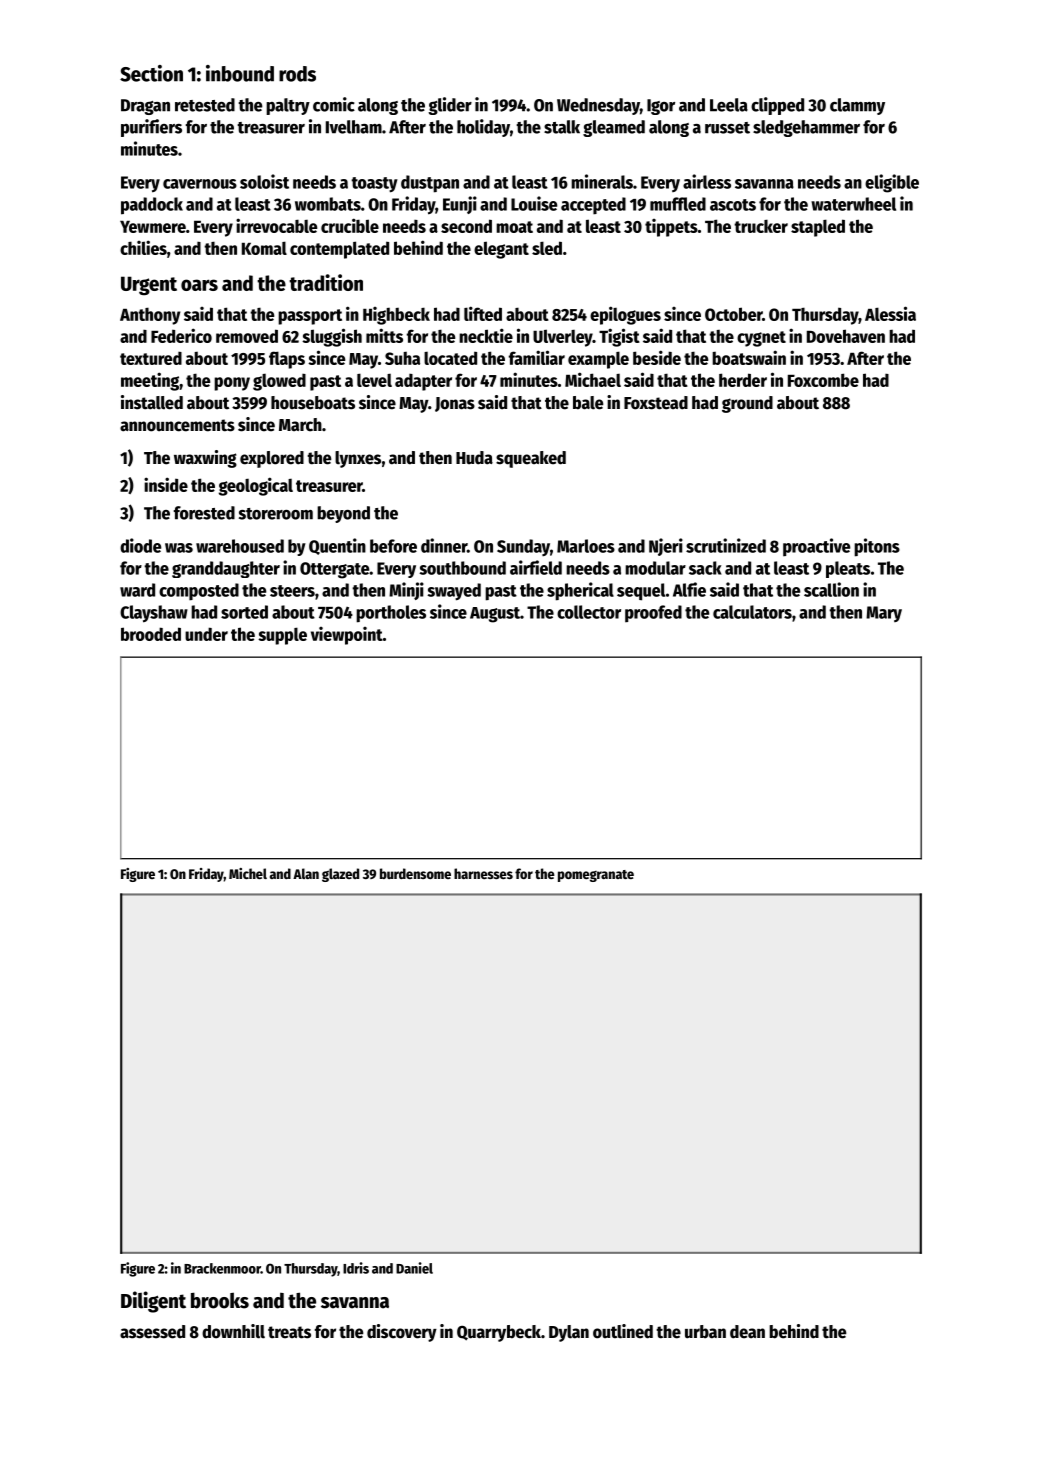  I want to click on Ivelham, so click(354, 127).
